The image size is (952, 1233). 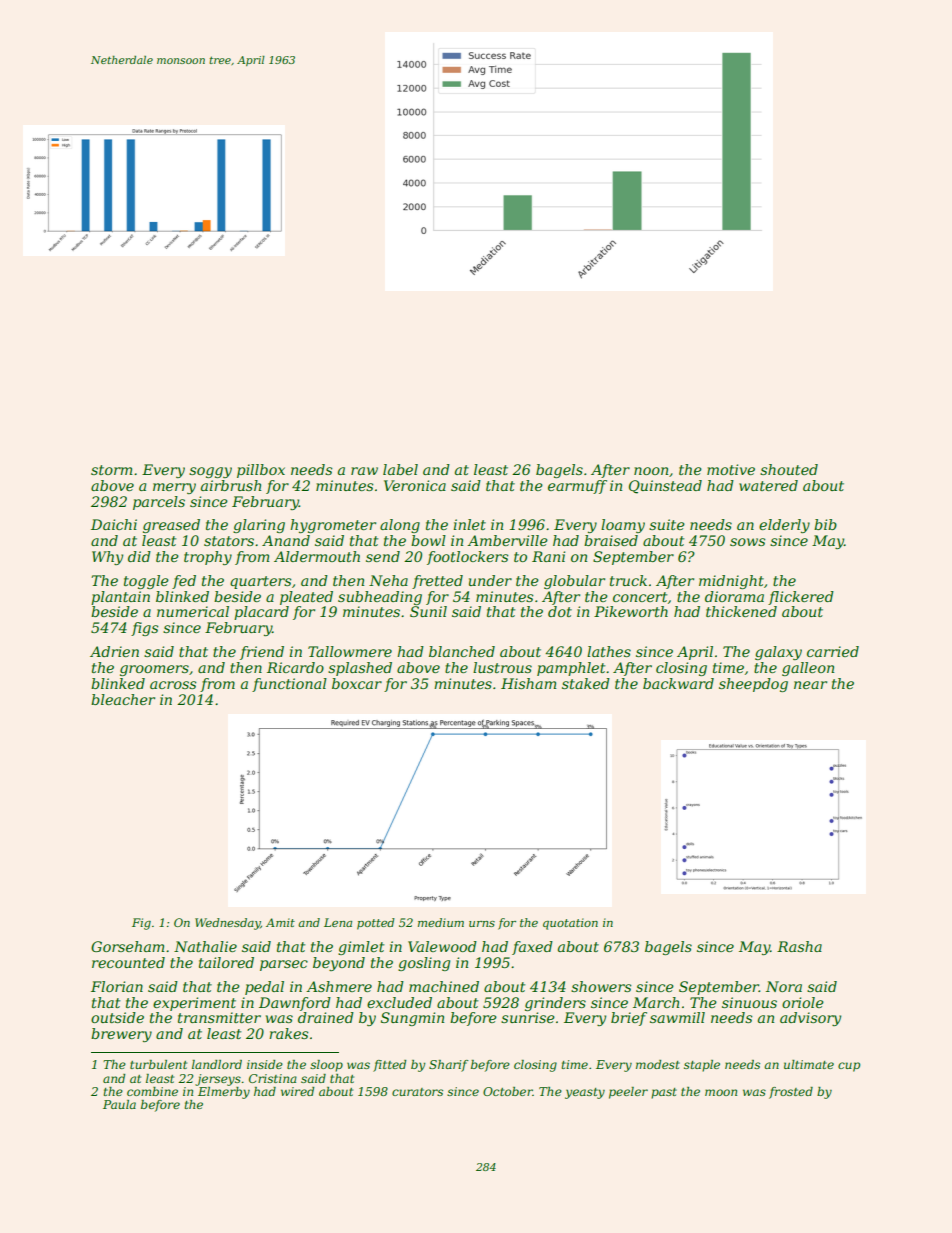 What do you see at coordinates (376, 924) in the document?
I see `potted` at bounding box center [376, 924].
